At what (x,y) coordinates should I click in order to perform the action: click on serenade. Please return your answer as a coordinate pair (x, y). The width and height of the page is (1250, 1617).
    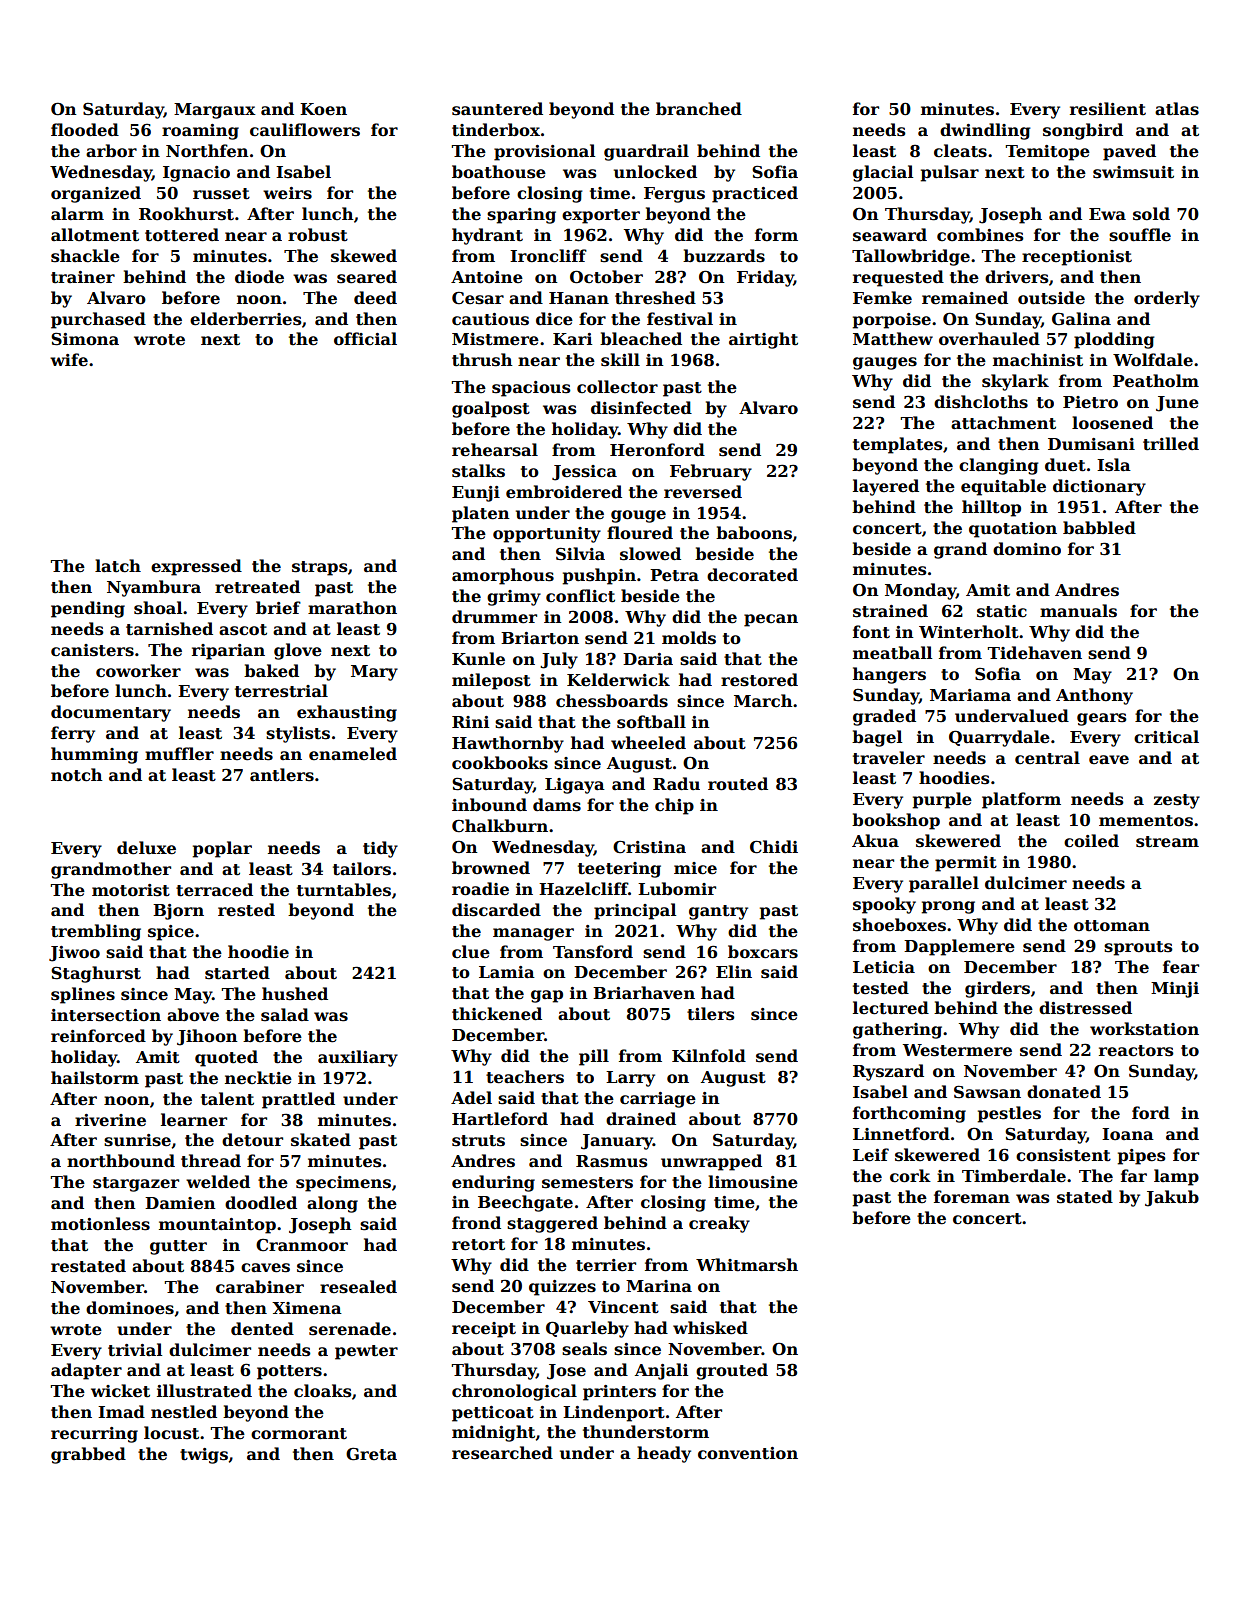
    Looking at the image, I should click on (350, 1329).
